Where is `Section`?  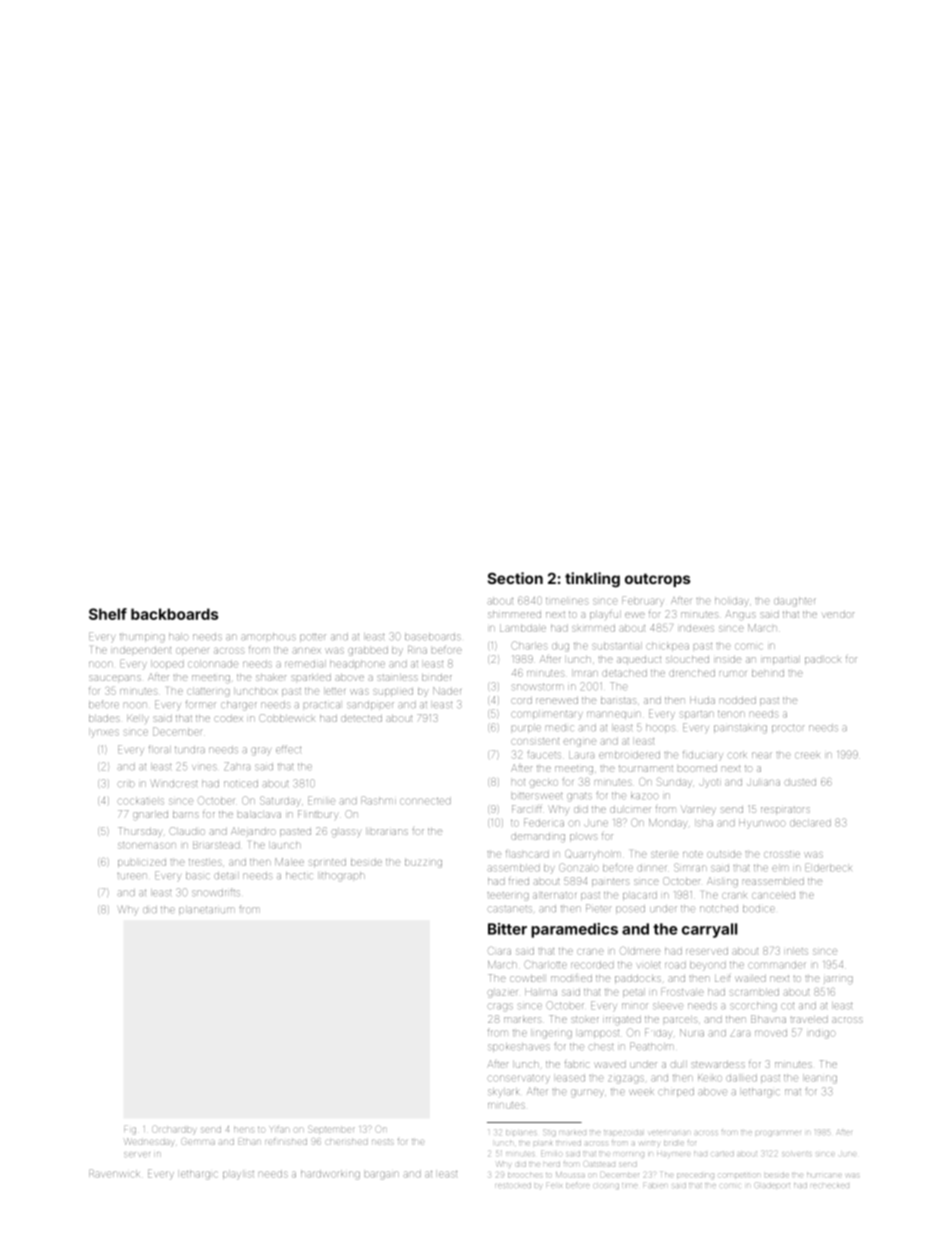 Section is located at coordinates (515, 578).
